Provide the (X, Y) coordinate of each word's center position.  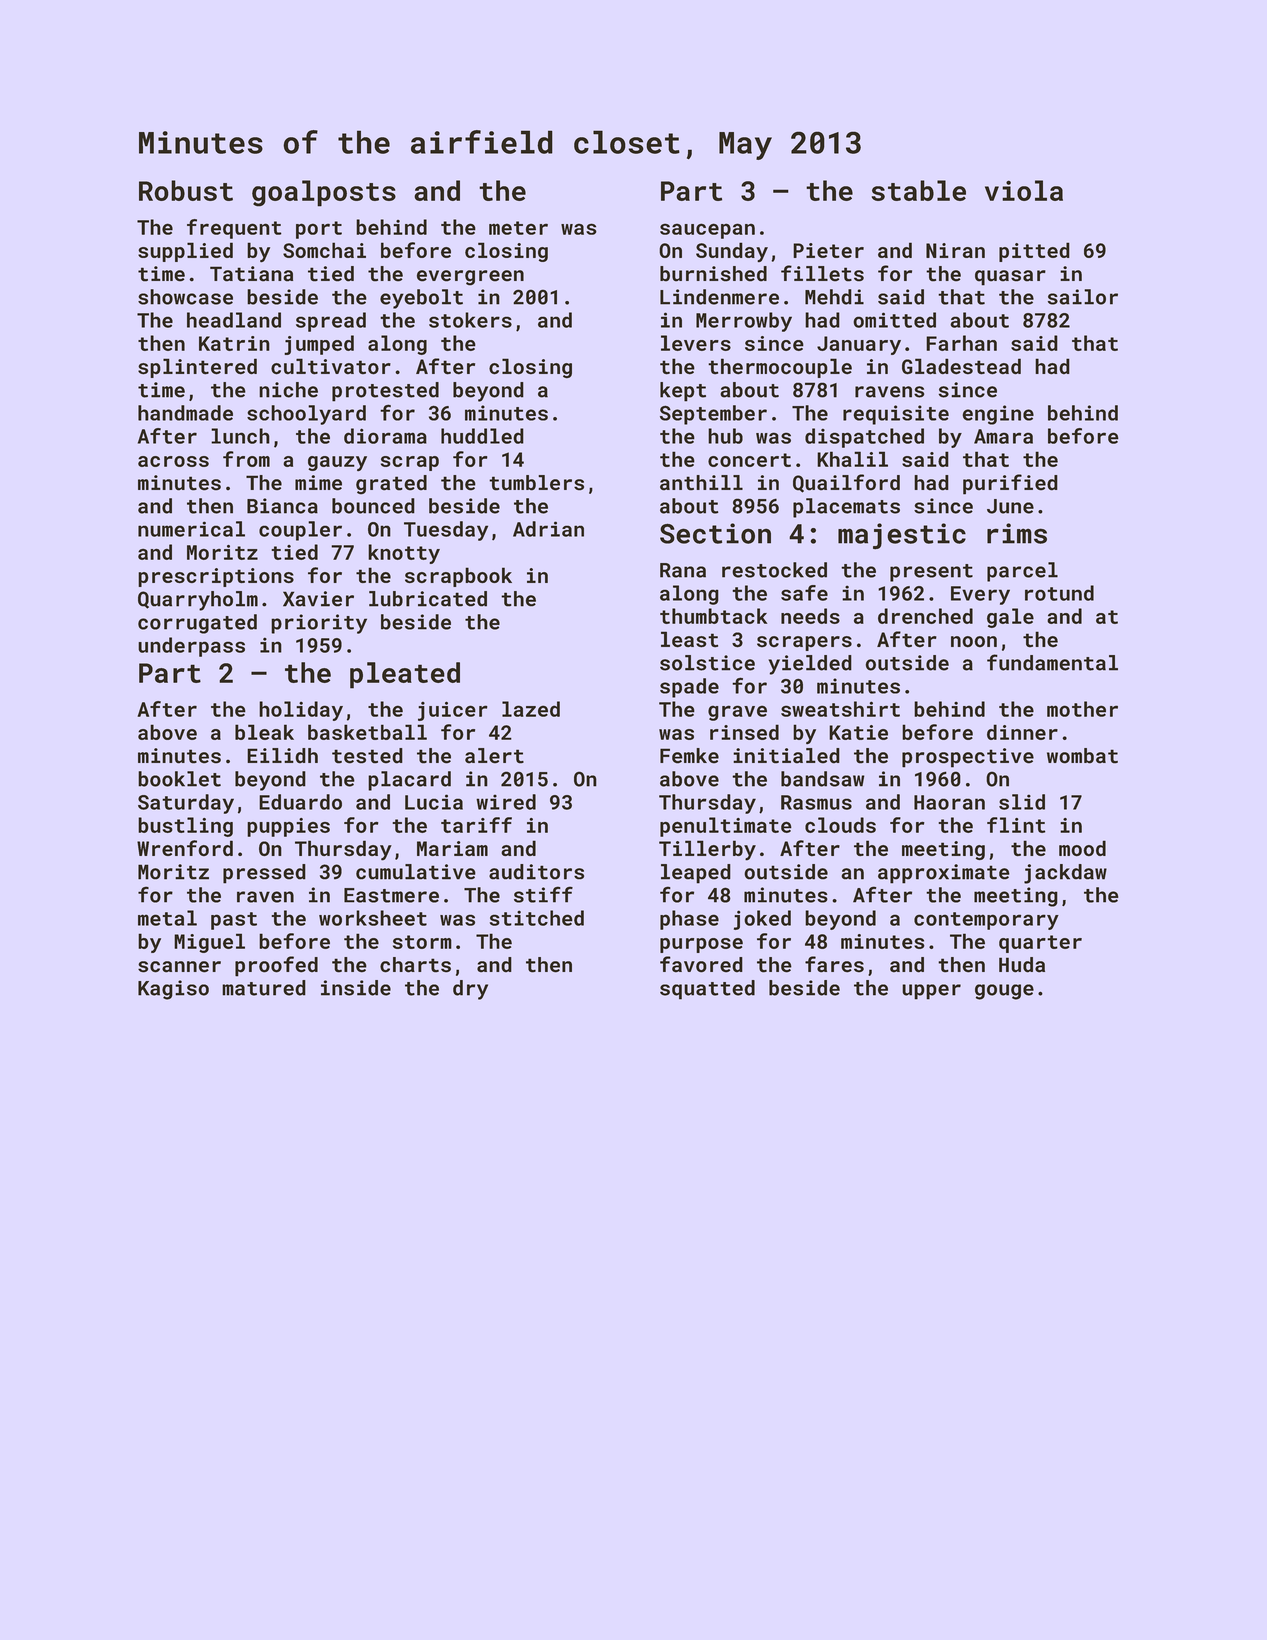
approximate (944, 874)
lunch (240, 436)
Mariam (452, 848)
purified (1010, 484)
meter (518, 228)
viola (1024, 190)
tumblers (536, 483)
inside (356, 988)
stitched (537, 918)
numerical (191, 529)
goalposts (324, 193)
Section (715, 533)
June (1010, 506)
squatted (707, 990)
